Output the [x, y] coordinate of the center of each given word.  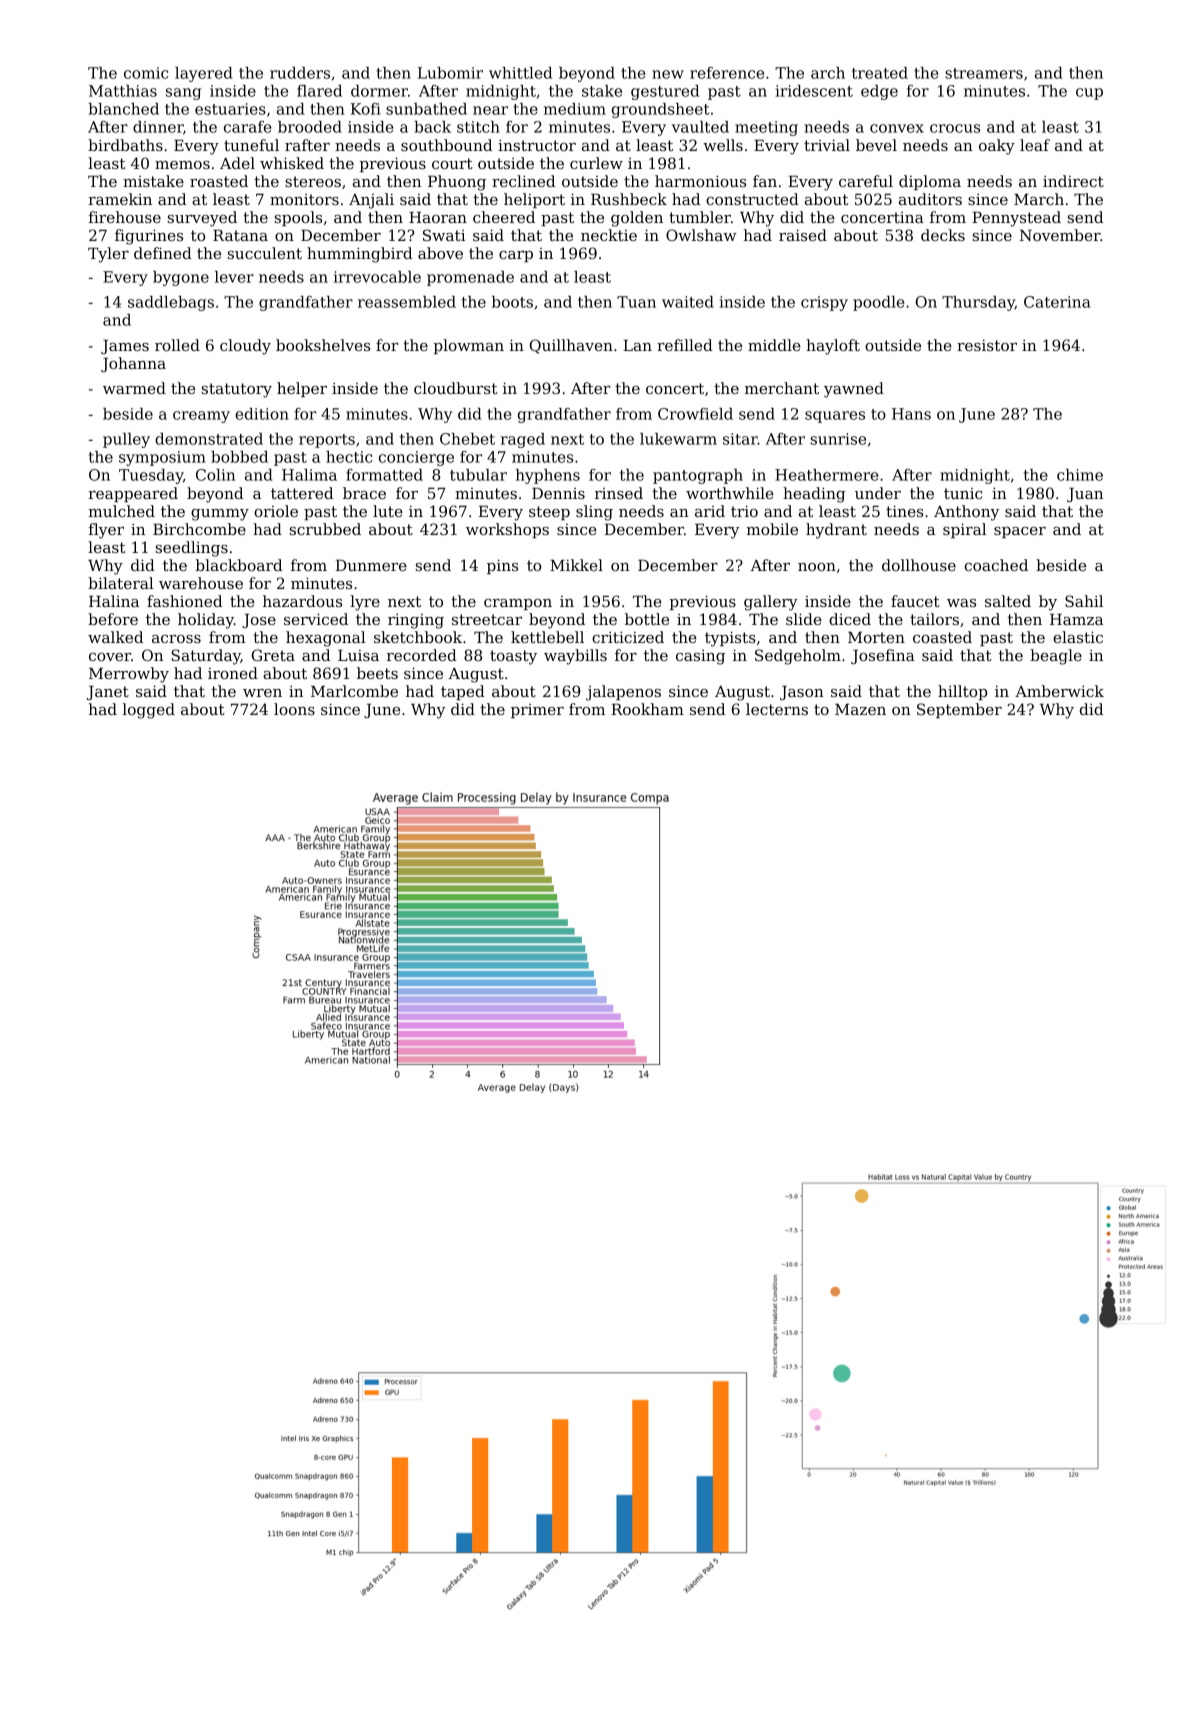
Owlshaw [701, 235]
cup [1089, 94]
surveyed [202, 219]
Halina [114, 601]
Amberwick [1059, 691]
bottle [647, 619]
